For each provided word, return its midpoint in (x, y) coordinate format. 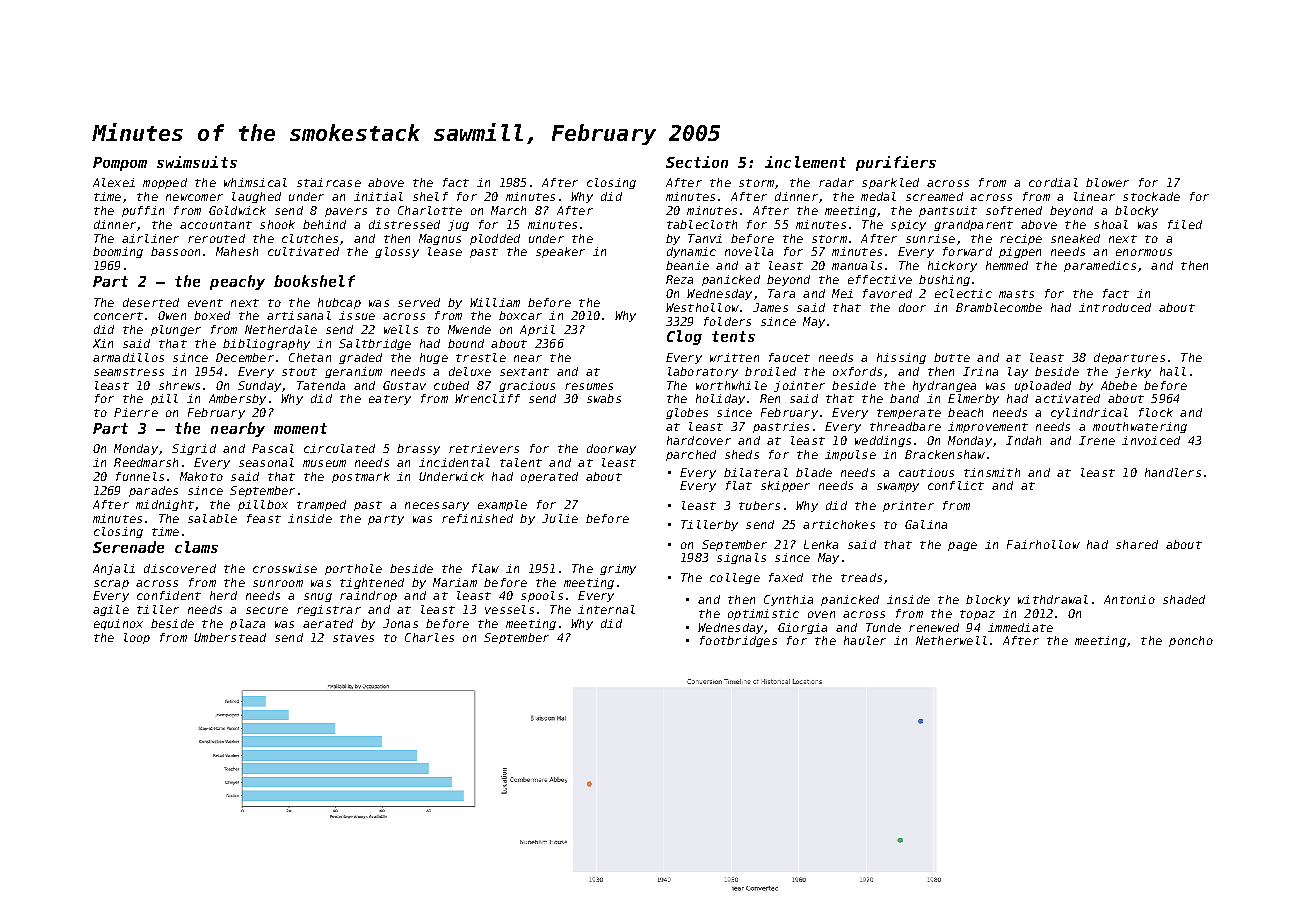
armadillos (128, 357)
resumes (589, 386)
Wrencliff (487, 398)
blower (1107, 182)
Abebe (1119, 385)
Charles (429, 637)
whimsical (255, 182)
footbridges (738, 641)
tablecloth (702, 224)
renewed (934, 627)
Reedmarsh (146, 462)
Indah (1023, 440)
